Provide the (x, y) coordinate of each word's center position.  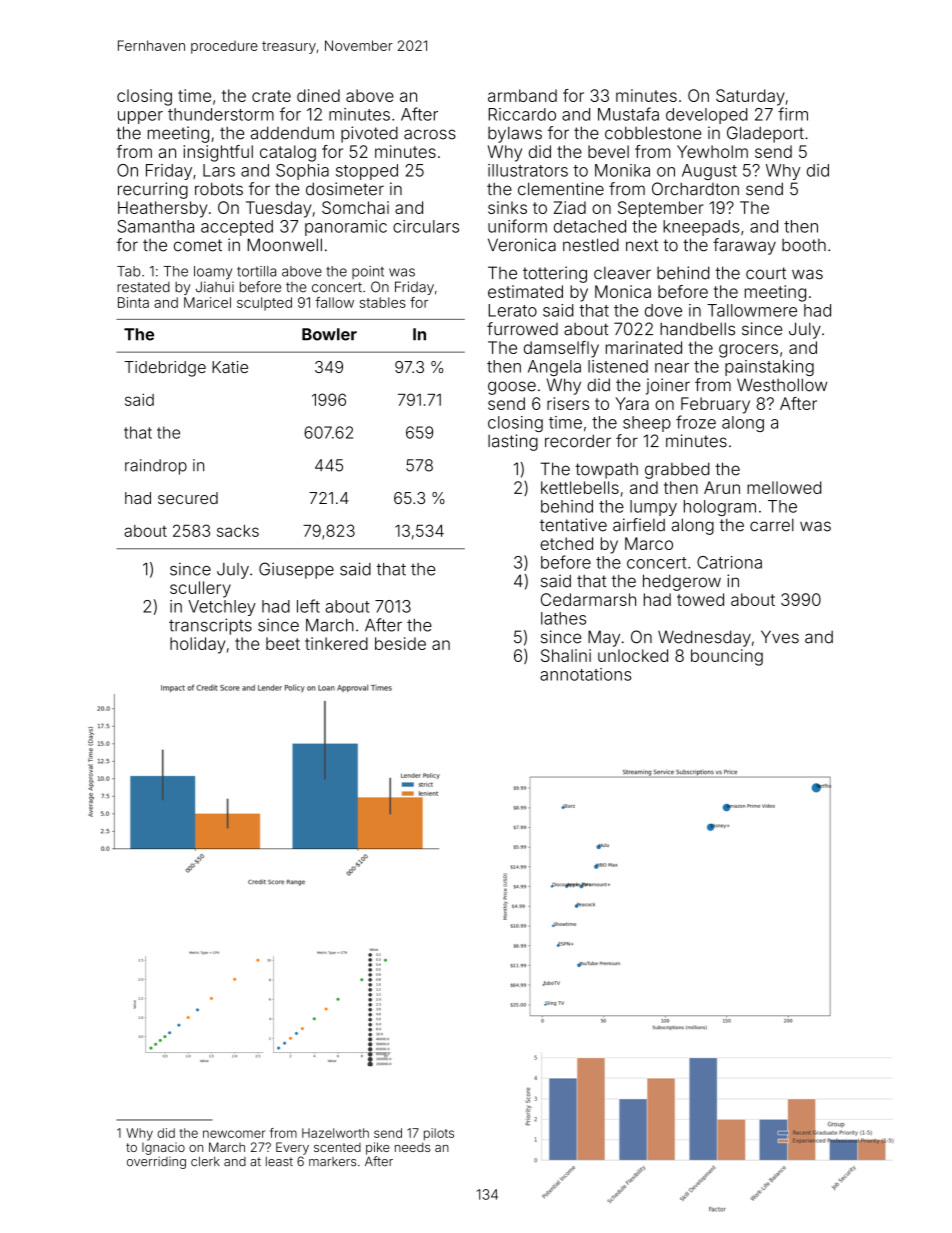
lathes (563, 618)
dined (318, 95)
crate (271, 96)
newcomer (234, 1134)
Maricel (207, 302)
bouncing (727, 657)
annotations (585, 674)
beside (400, 643)
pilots (439, 1134)
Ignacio (163, 1148)
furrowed (522, 329)
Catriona (729, 562)
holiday (197, 645)
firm (793, 114)
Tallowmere (752, 310)
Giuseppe (296, 570)
